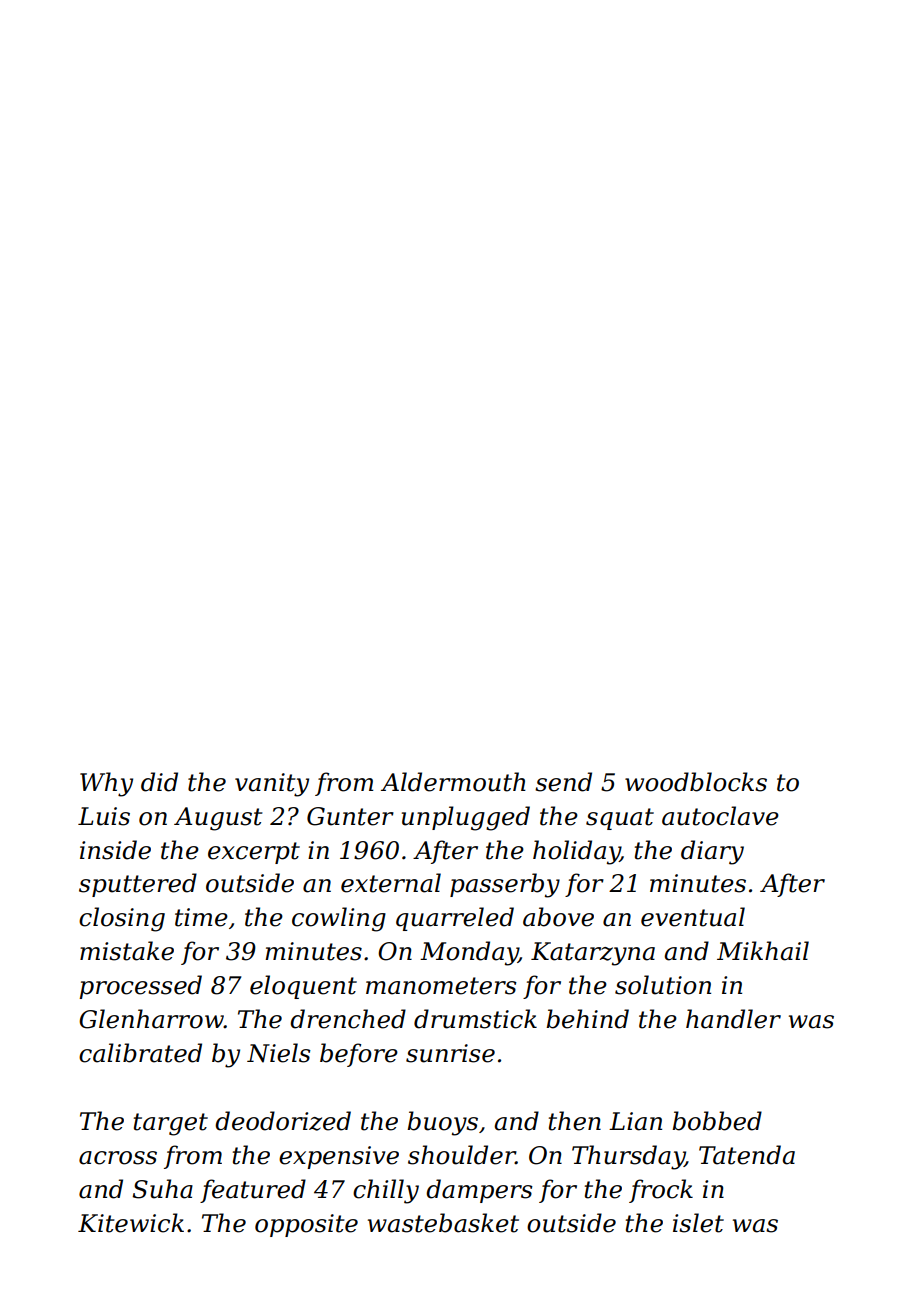  What do you see at coordinates (453, 782) in the page?
I see `Aldermouth` at bounding box center [453, 782].
